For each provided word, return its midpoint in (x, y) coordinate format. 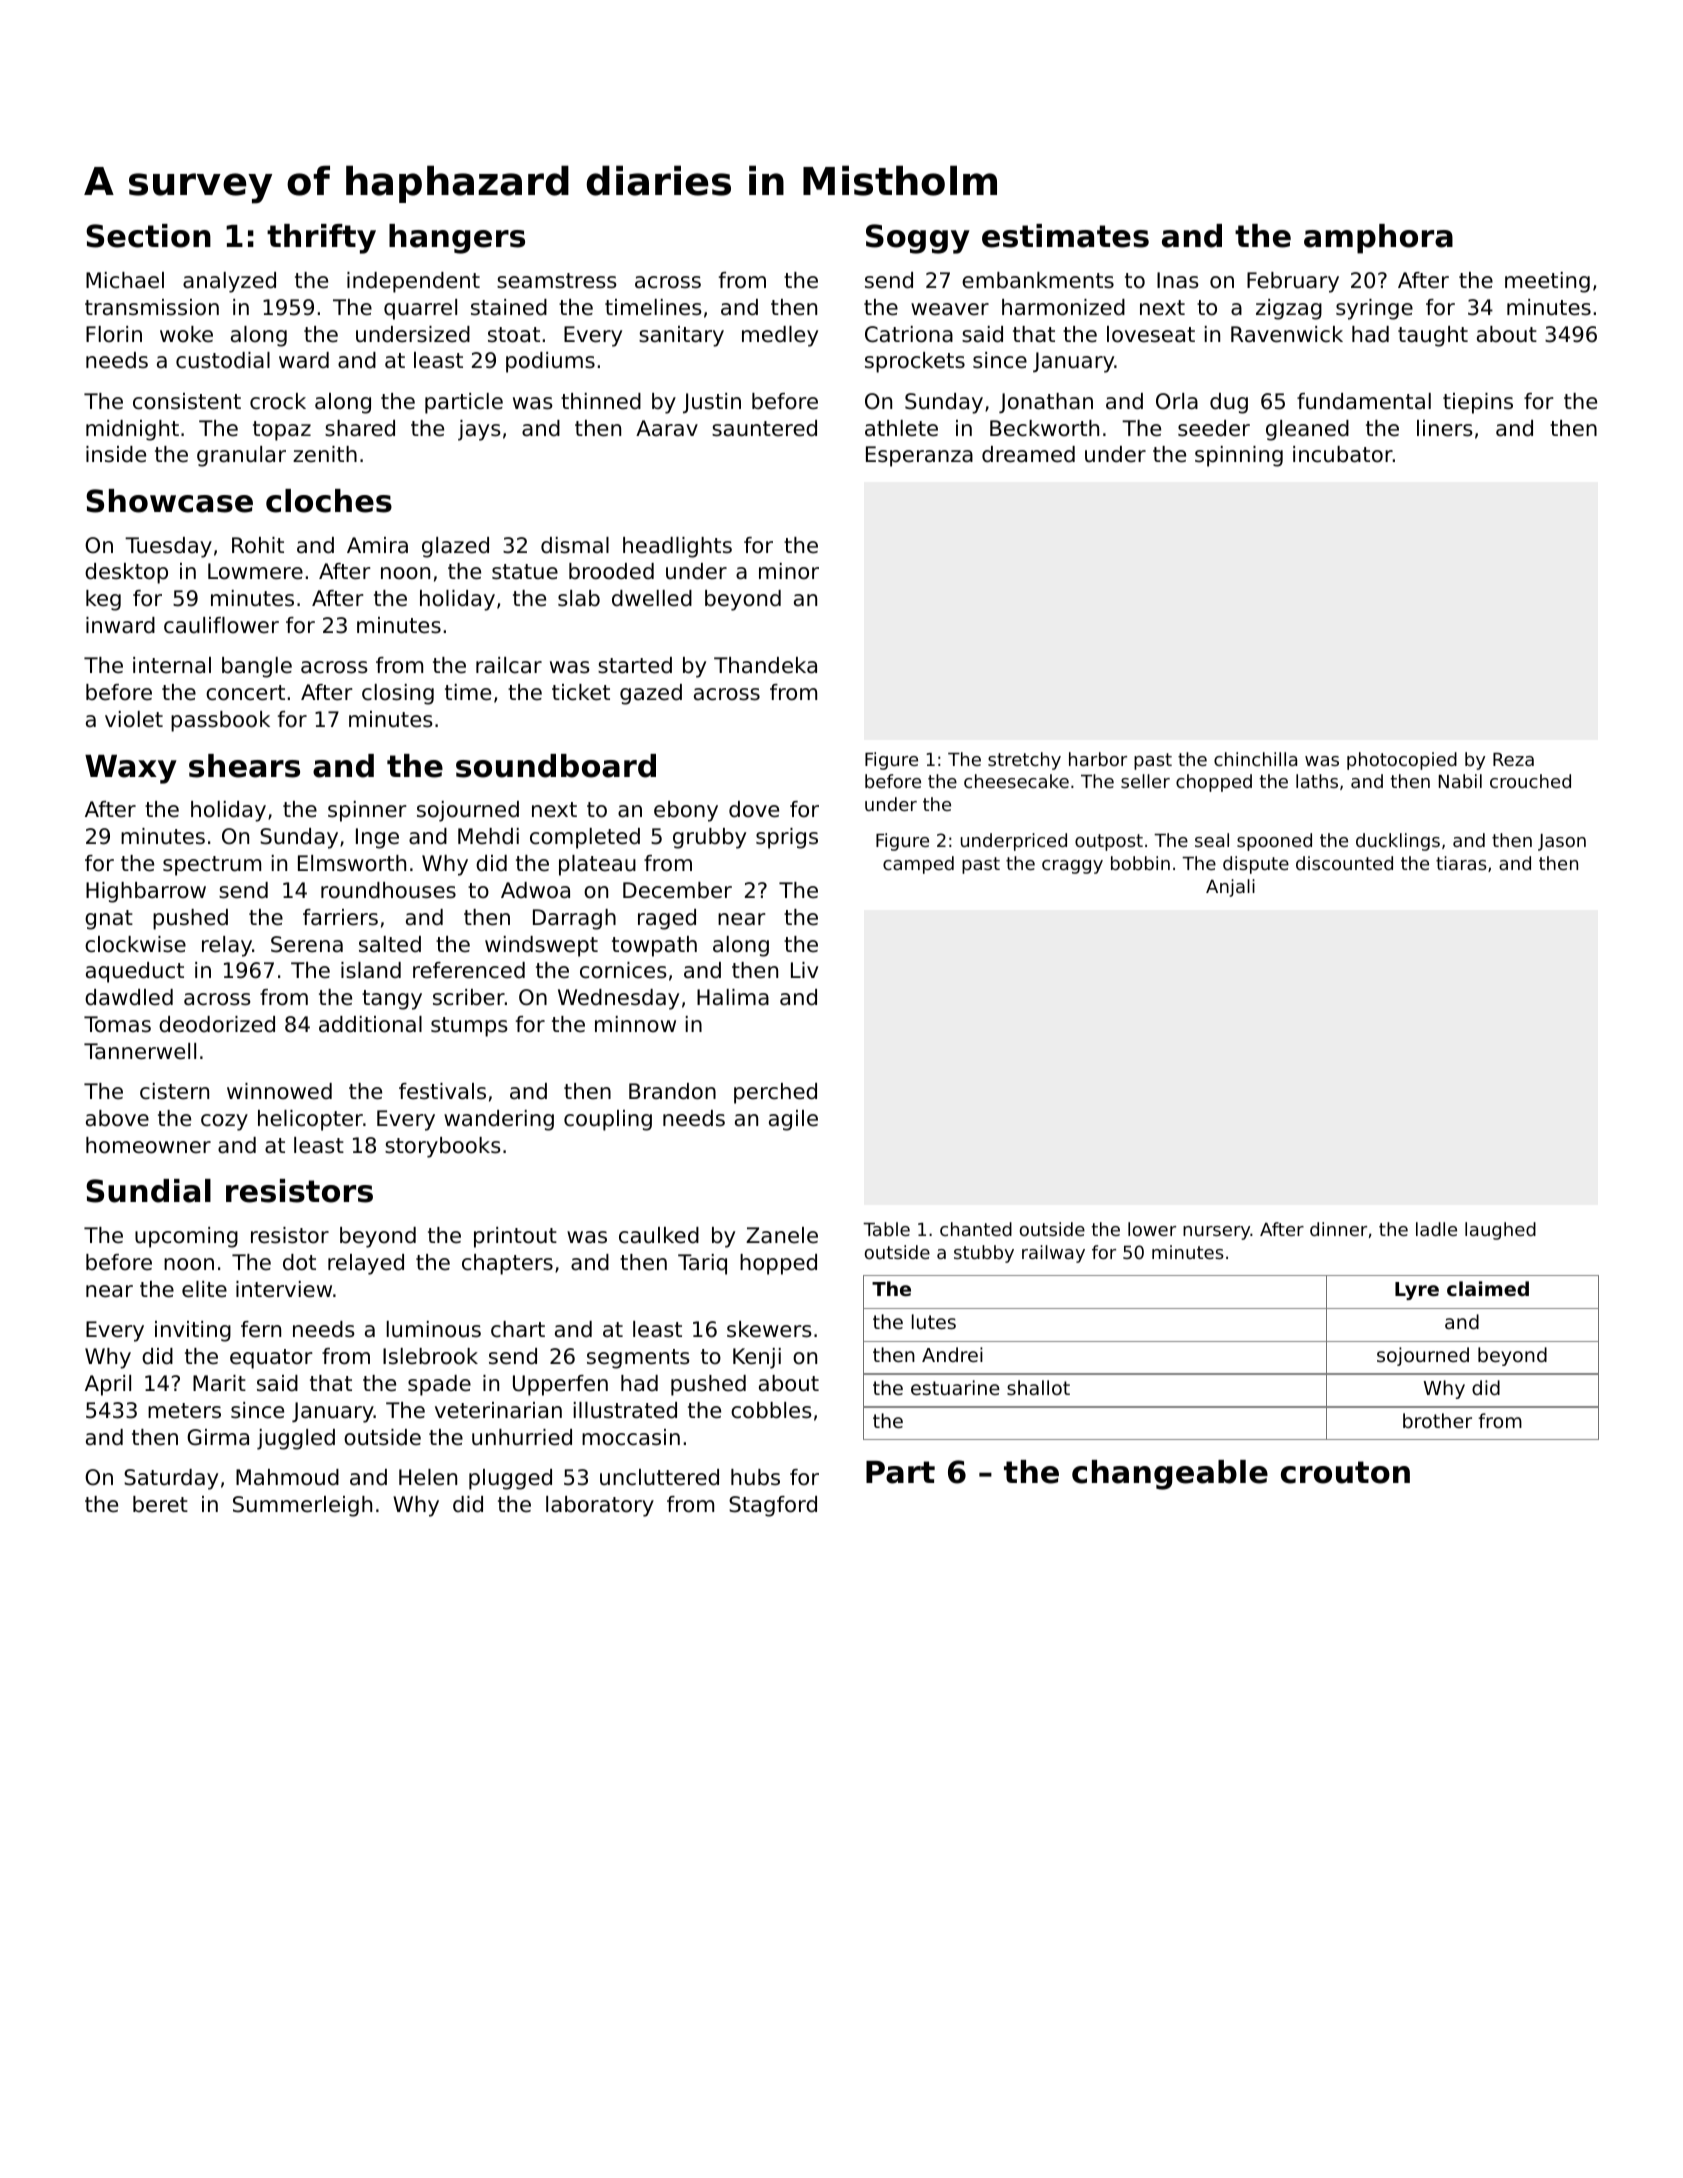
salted (390, 944)
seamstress (557, 281)
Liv (804, 970)
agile (793, 1120)
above (117, 1118)
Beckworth (1044, 428)
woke (186, 334)
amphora (1378, 239)
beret (160, 1504)
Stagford (773, 1506)
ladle (1436, 1229)
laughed (1500, 1231)
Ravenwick (1287, 334)
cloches (329, 501)
